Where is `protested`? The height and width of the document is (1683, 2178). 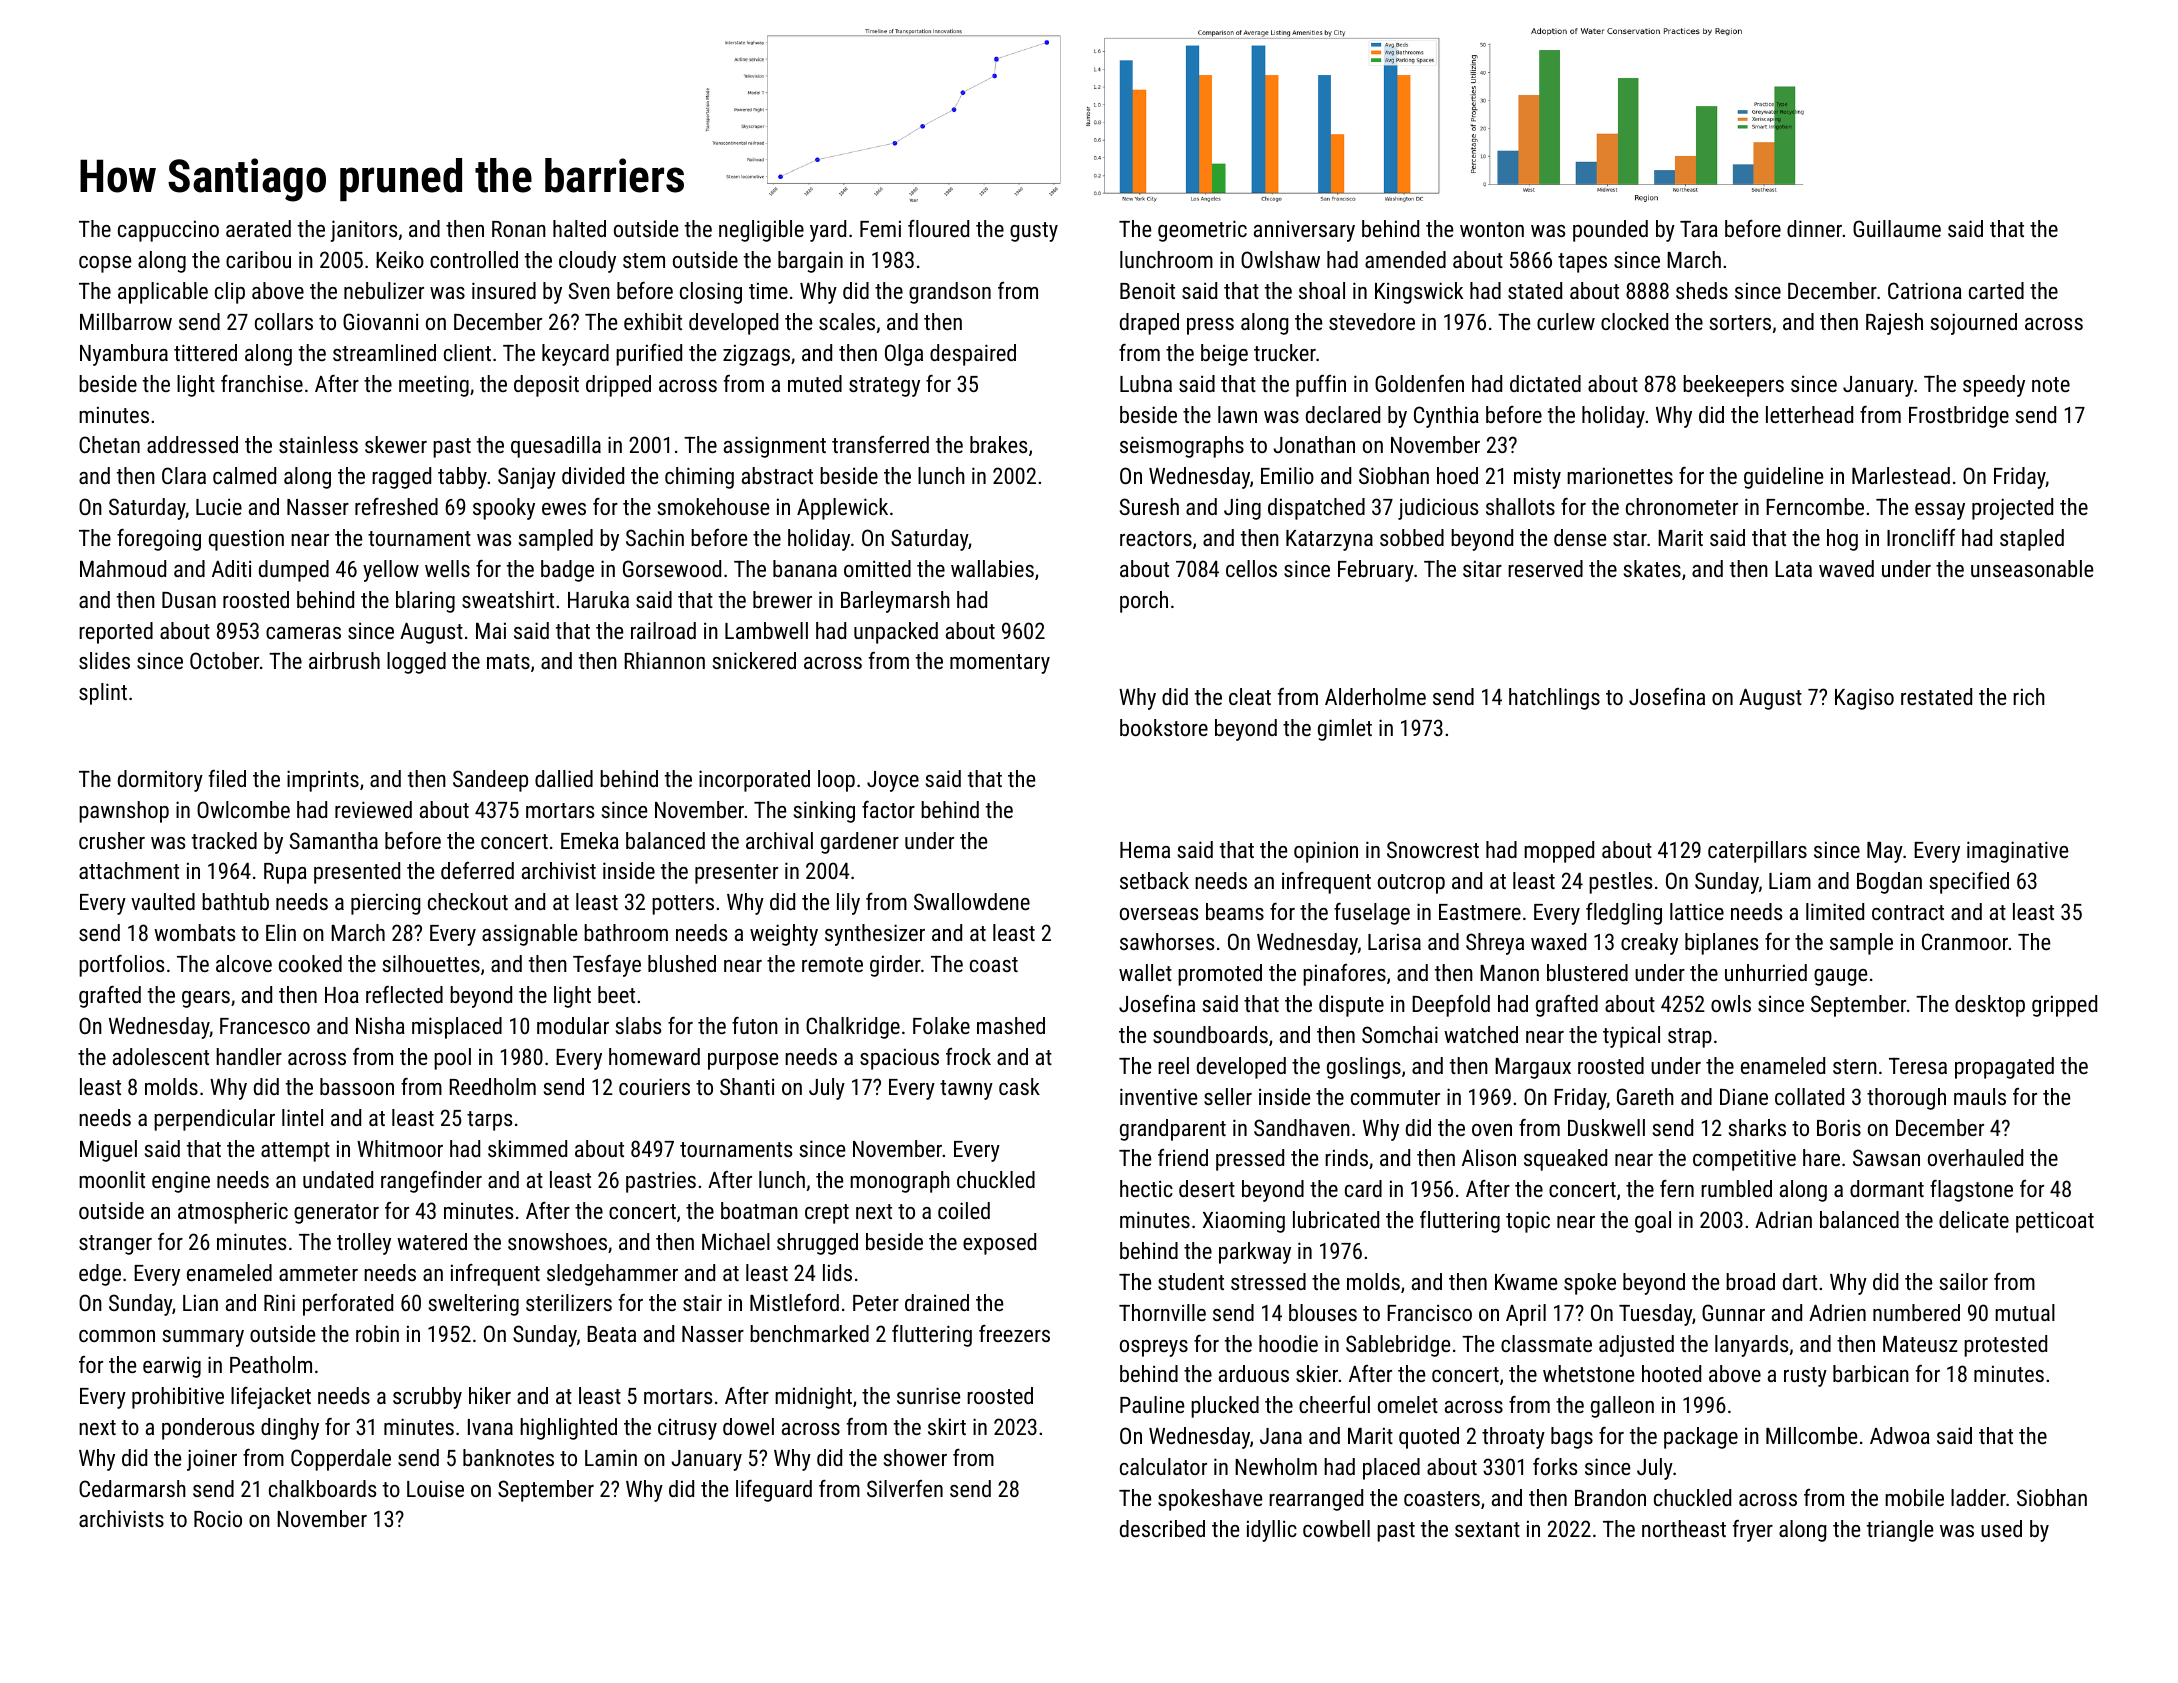
protested is located at coordinates (2005, 1346).
